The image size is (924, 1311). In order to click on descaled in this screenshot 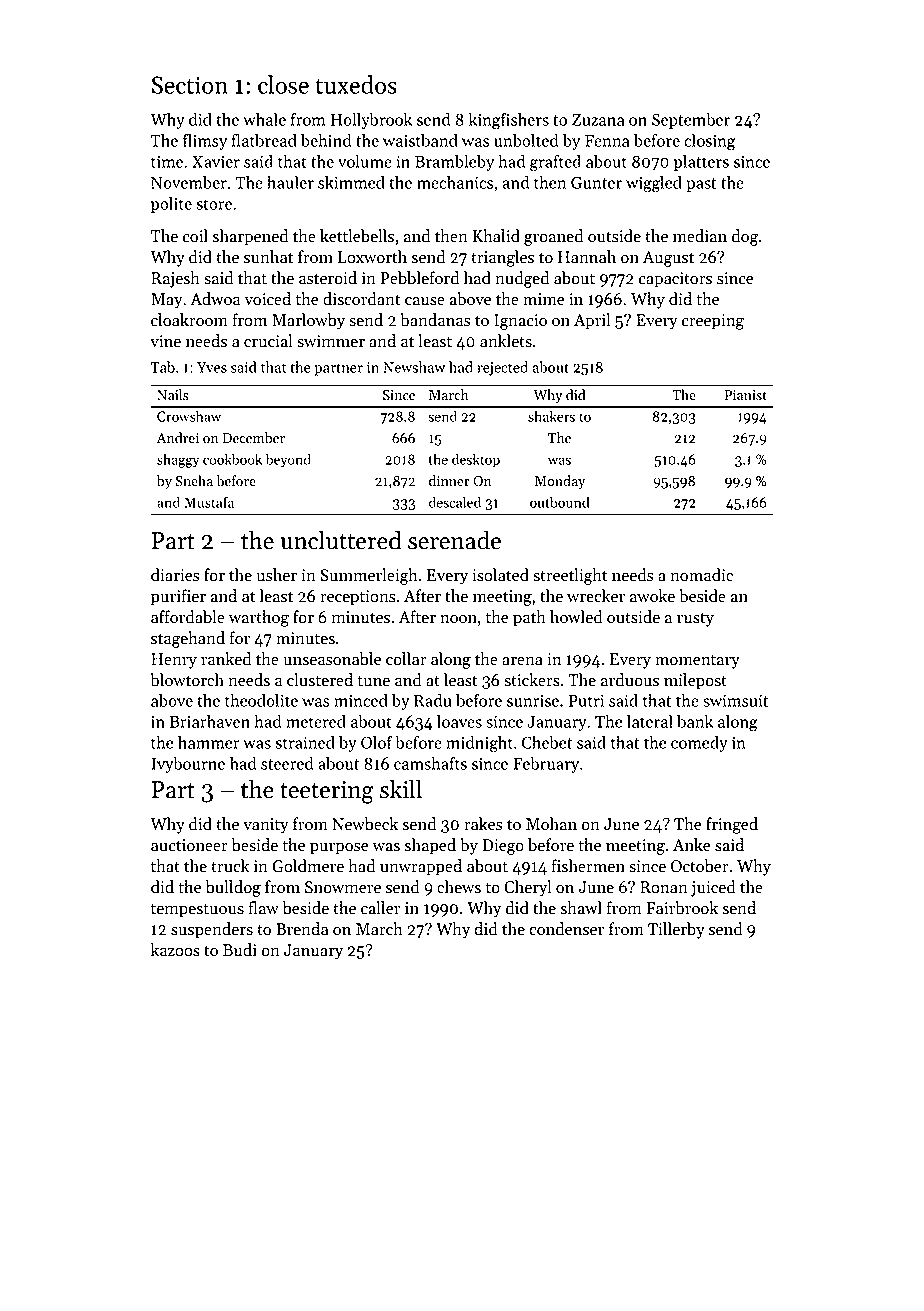, I will do `click(455, 502)`.
